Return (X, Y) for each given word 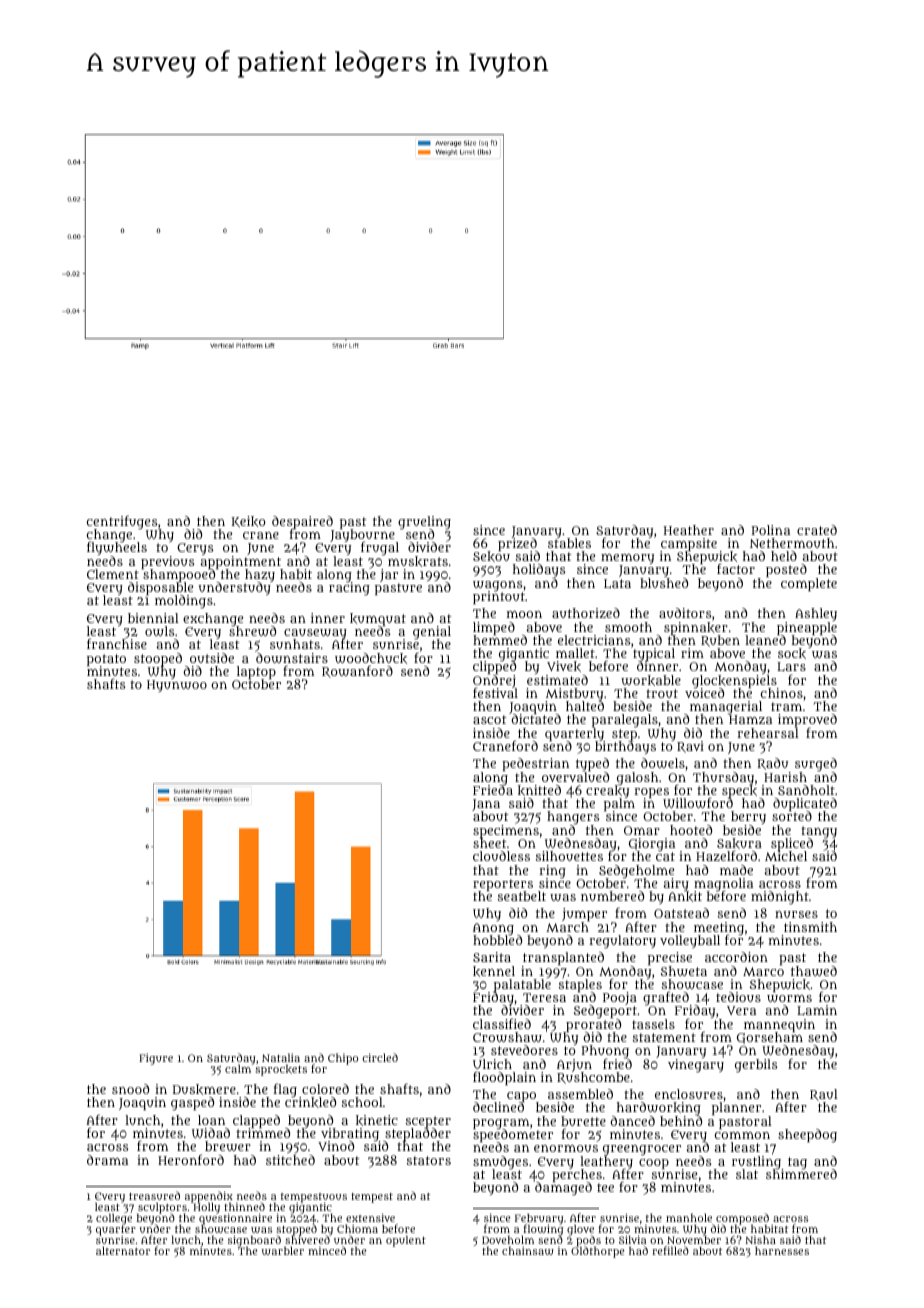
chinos (782, 693)
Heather (689, 530)
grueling (424, 522)
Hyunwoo (177, 686)
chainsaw (528, 1250)
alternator (123, 1250)
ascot (490, 720)
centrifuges (122, 522)
